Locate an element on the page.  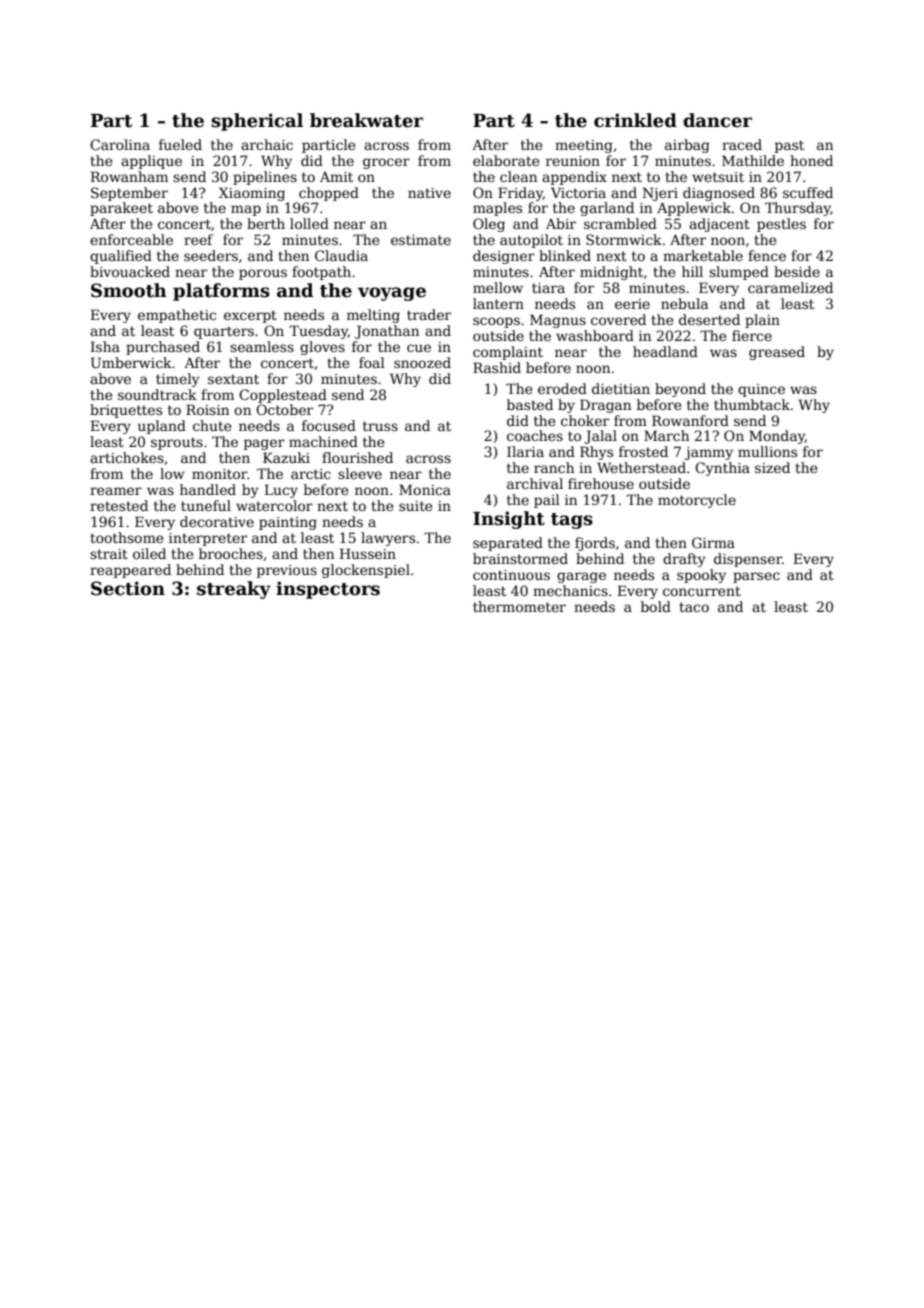
breakwater is located at coordinates (366, 120).
